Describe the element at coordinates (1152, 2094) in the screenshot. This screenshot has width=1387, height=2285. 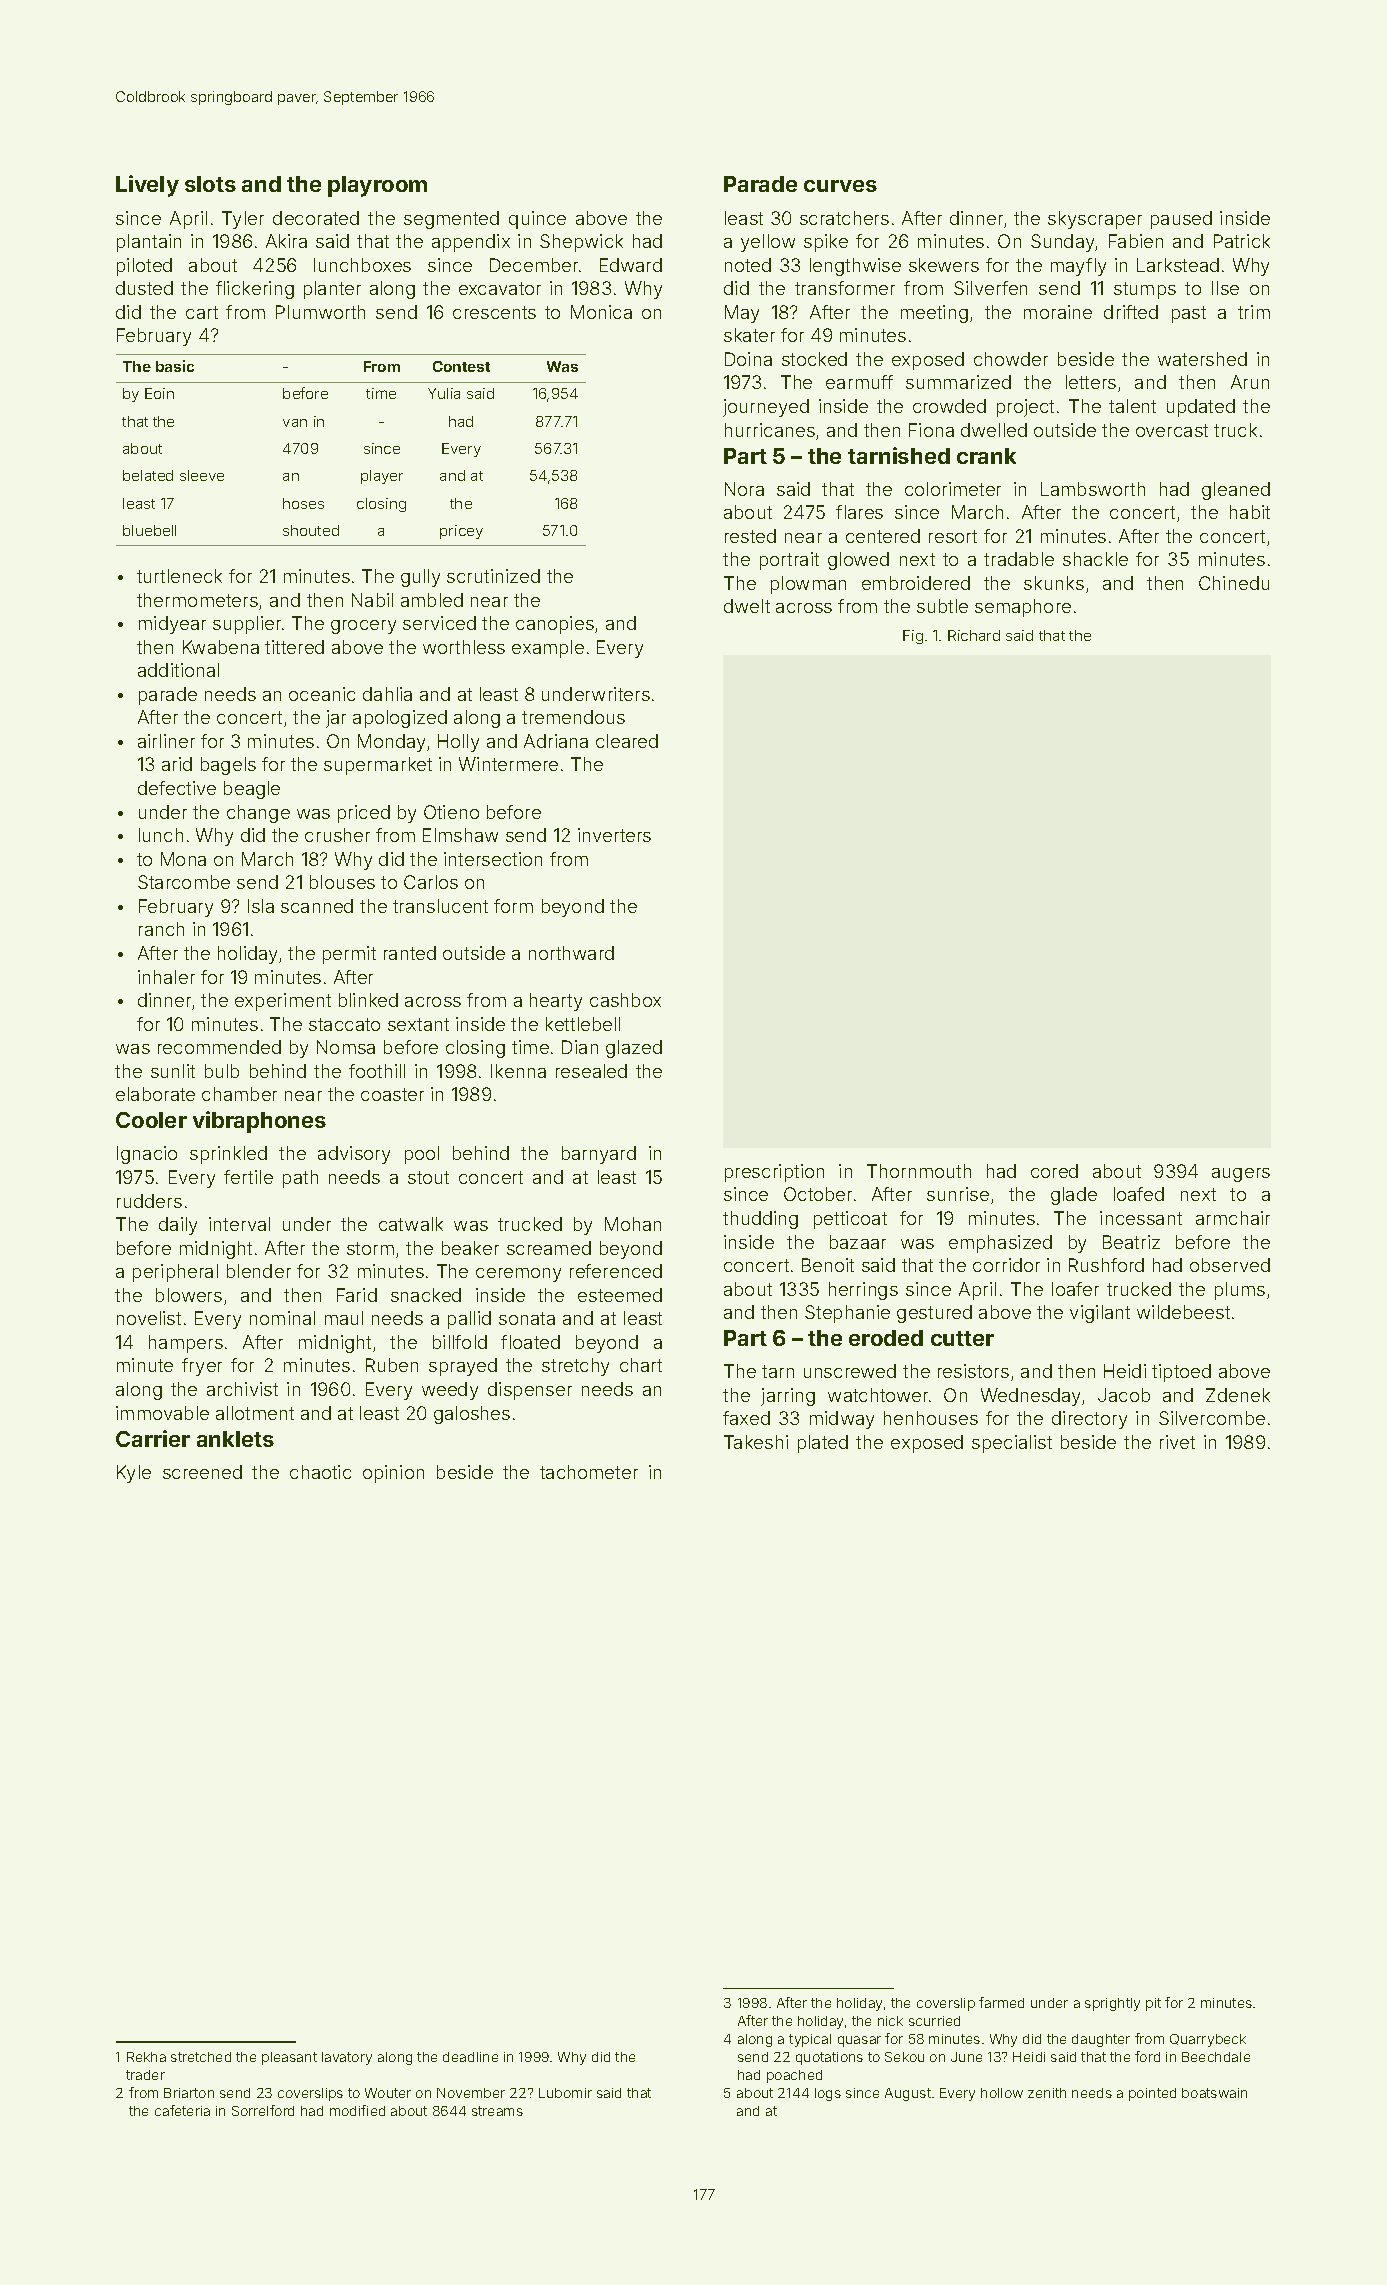
I see `pointed` at that location.
